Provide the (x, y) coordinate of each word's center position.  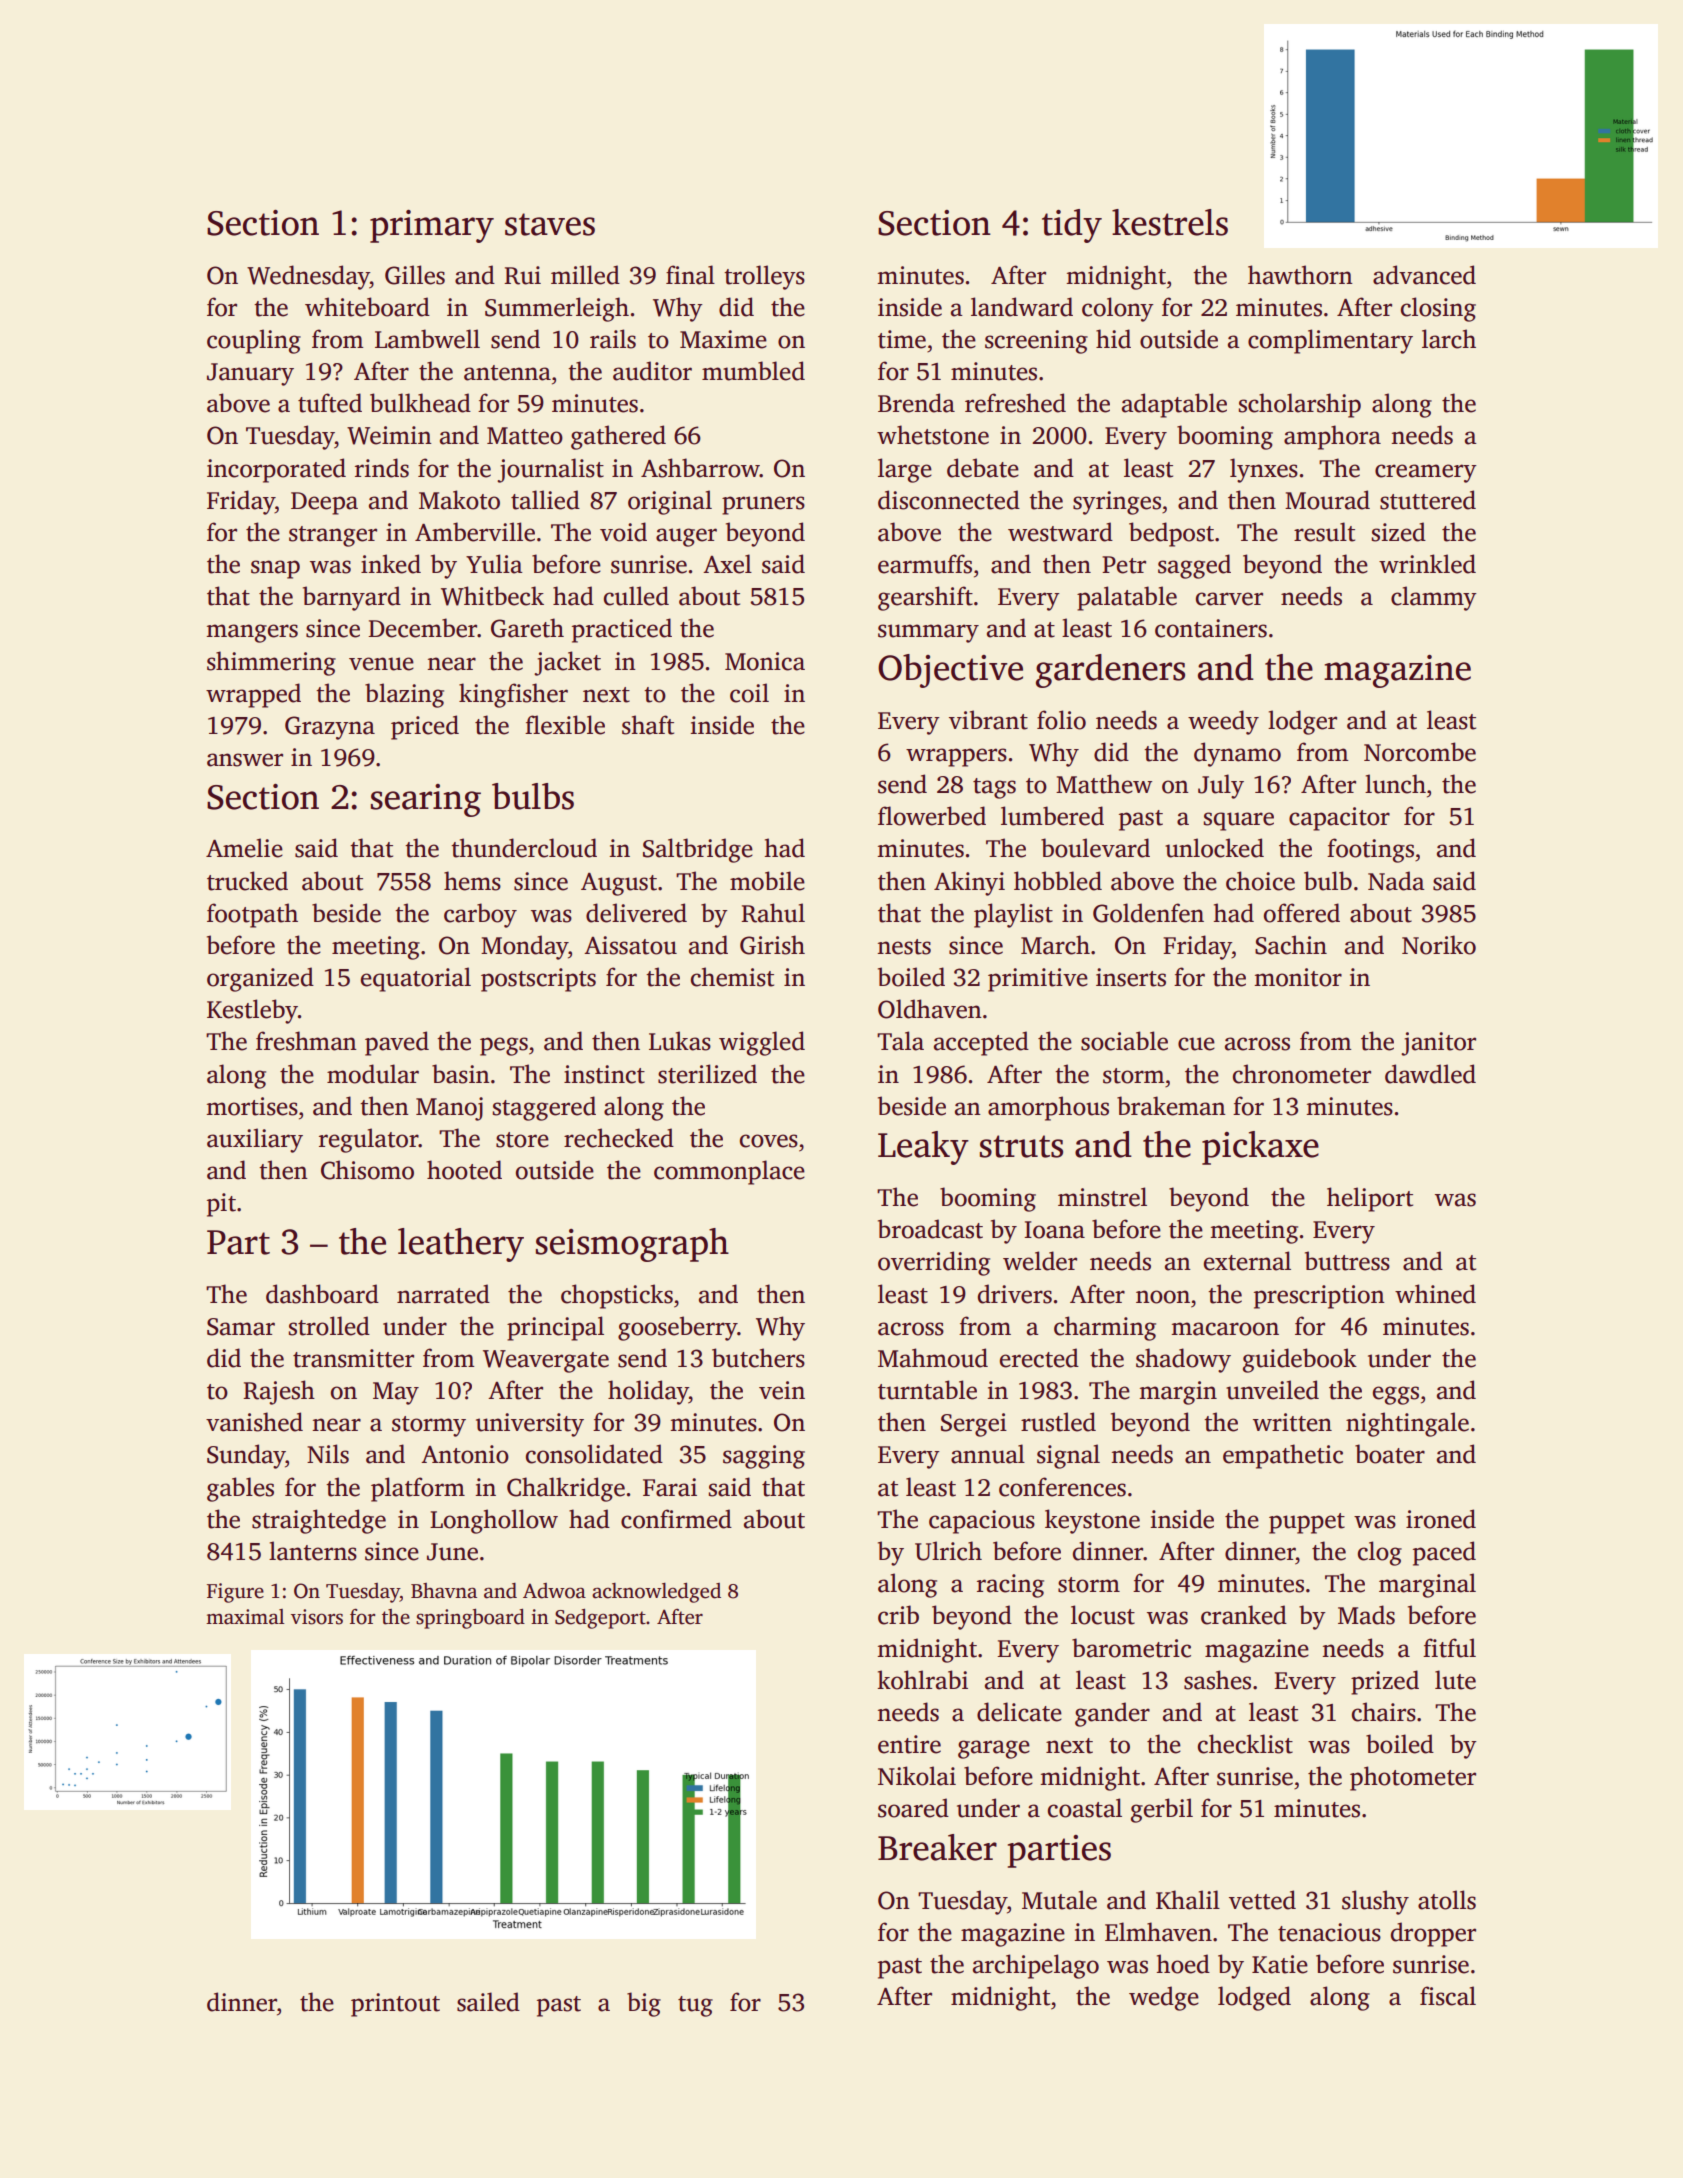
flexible (565, 725)
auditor (652, 371)
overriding (934, 1263)
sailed (488, 2002)
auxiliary (255, 1140)
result (1324, 532)
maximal (245, 1617)
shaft (648, 725)
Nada (1396, 881)
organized (260, 979)
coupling (254, 341)
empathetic (1283, 1456)
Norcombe (1420, 752)
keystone (1092, 1521)
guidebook (1300, 1360)
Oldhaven (930, 1009)
